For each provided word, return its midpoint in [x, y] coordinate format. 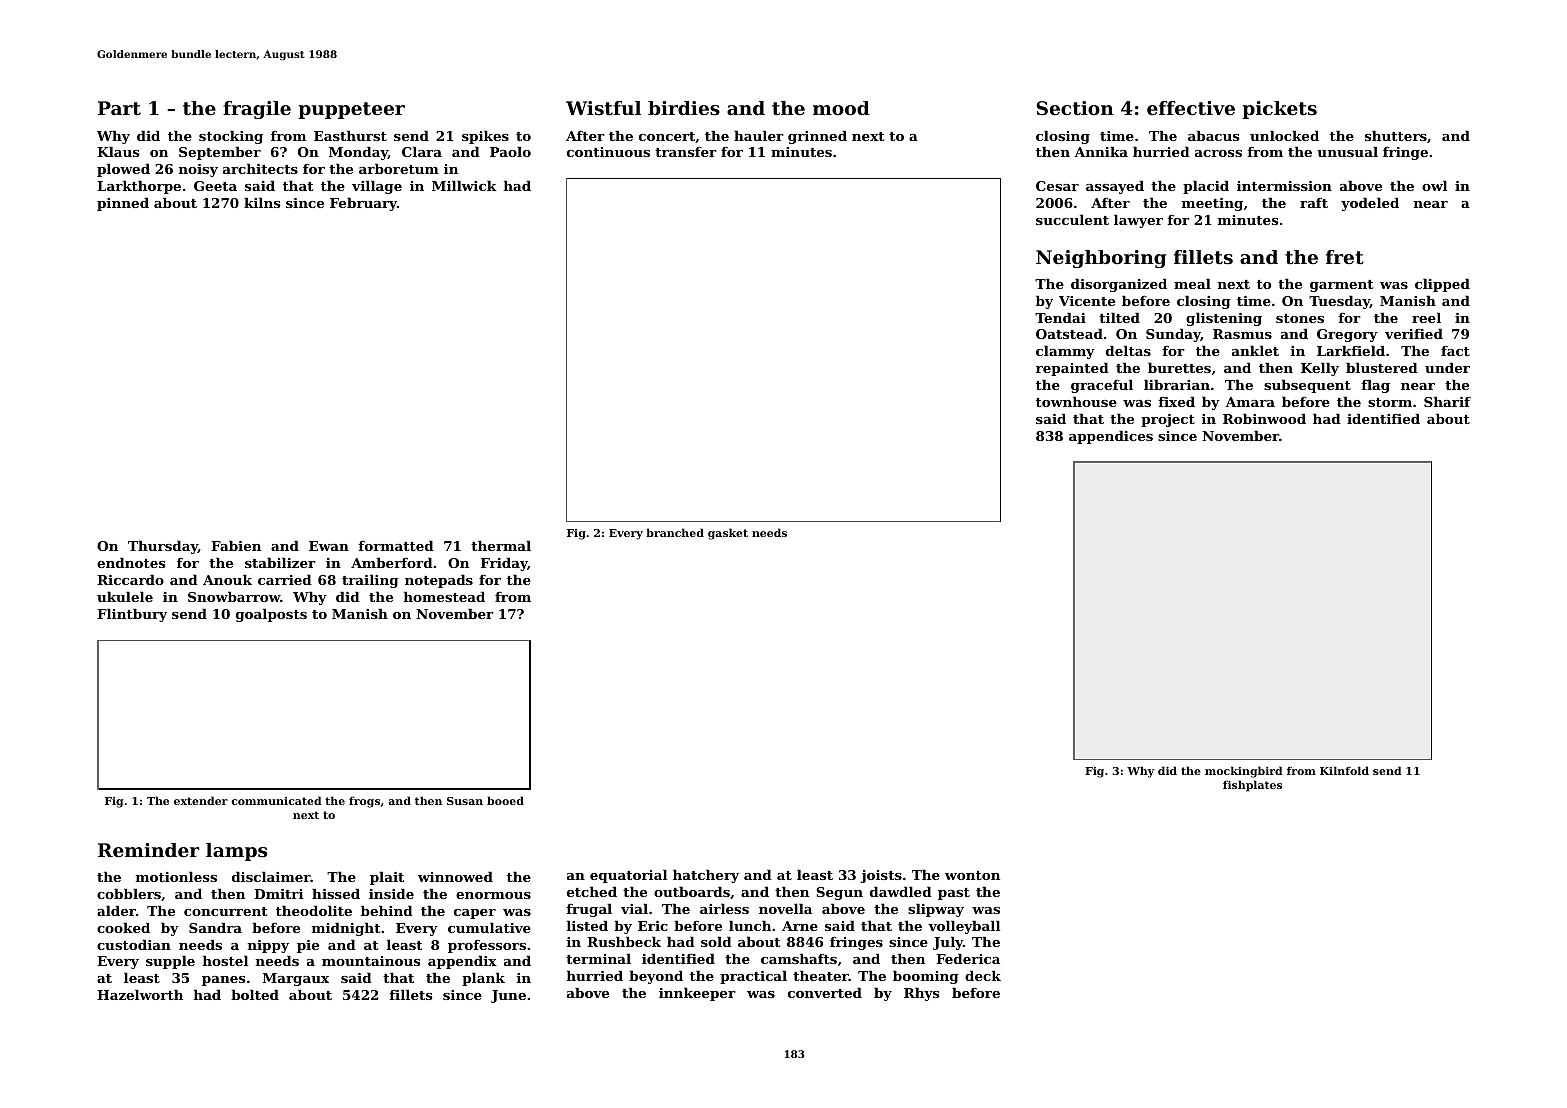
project [1168, 420]
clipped [1442, 285]
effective [1191, 108]
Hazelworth [140, 994]
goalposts [271, 615]
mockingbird [1244, 772]
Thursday [163, 547]
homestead [444, 596]
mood [841, 108]
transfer [686, 152]
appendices [1111, 437]
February [363, 204]
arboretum [399, 168]
